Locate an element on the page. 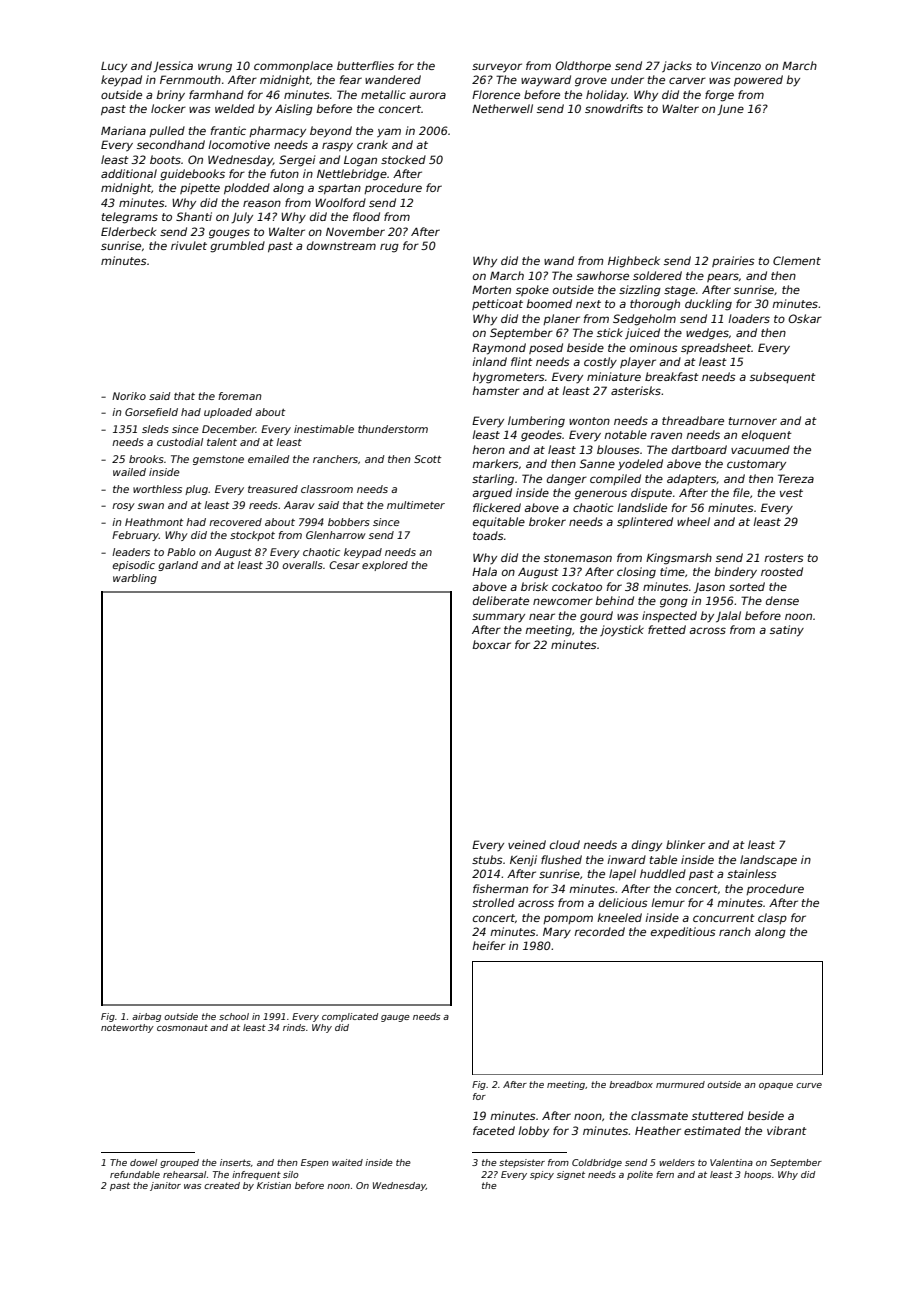  noteworthy is located at coordinates (127, 1028).
